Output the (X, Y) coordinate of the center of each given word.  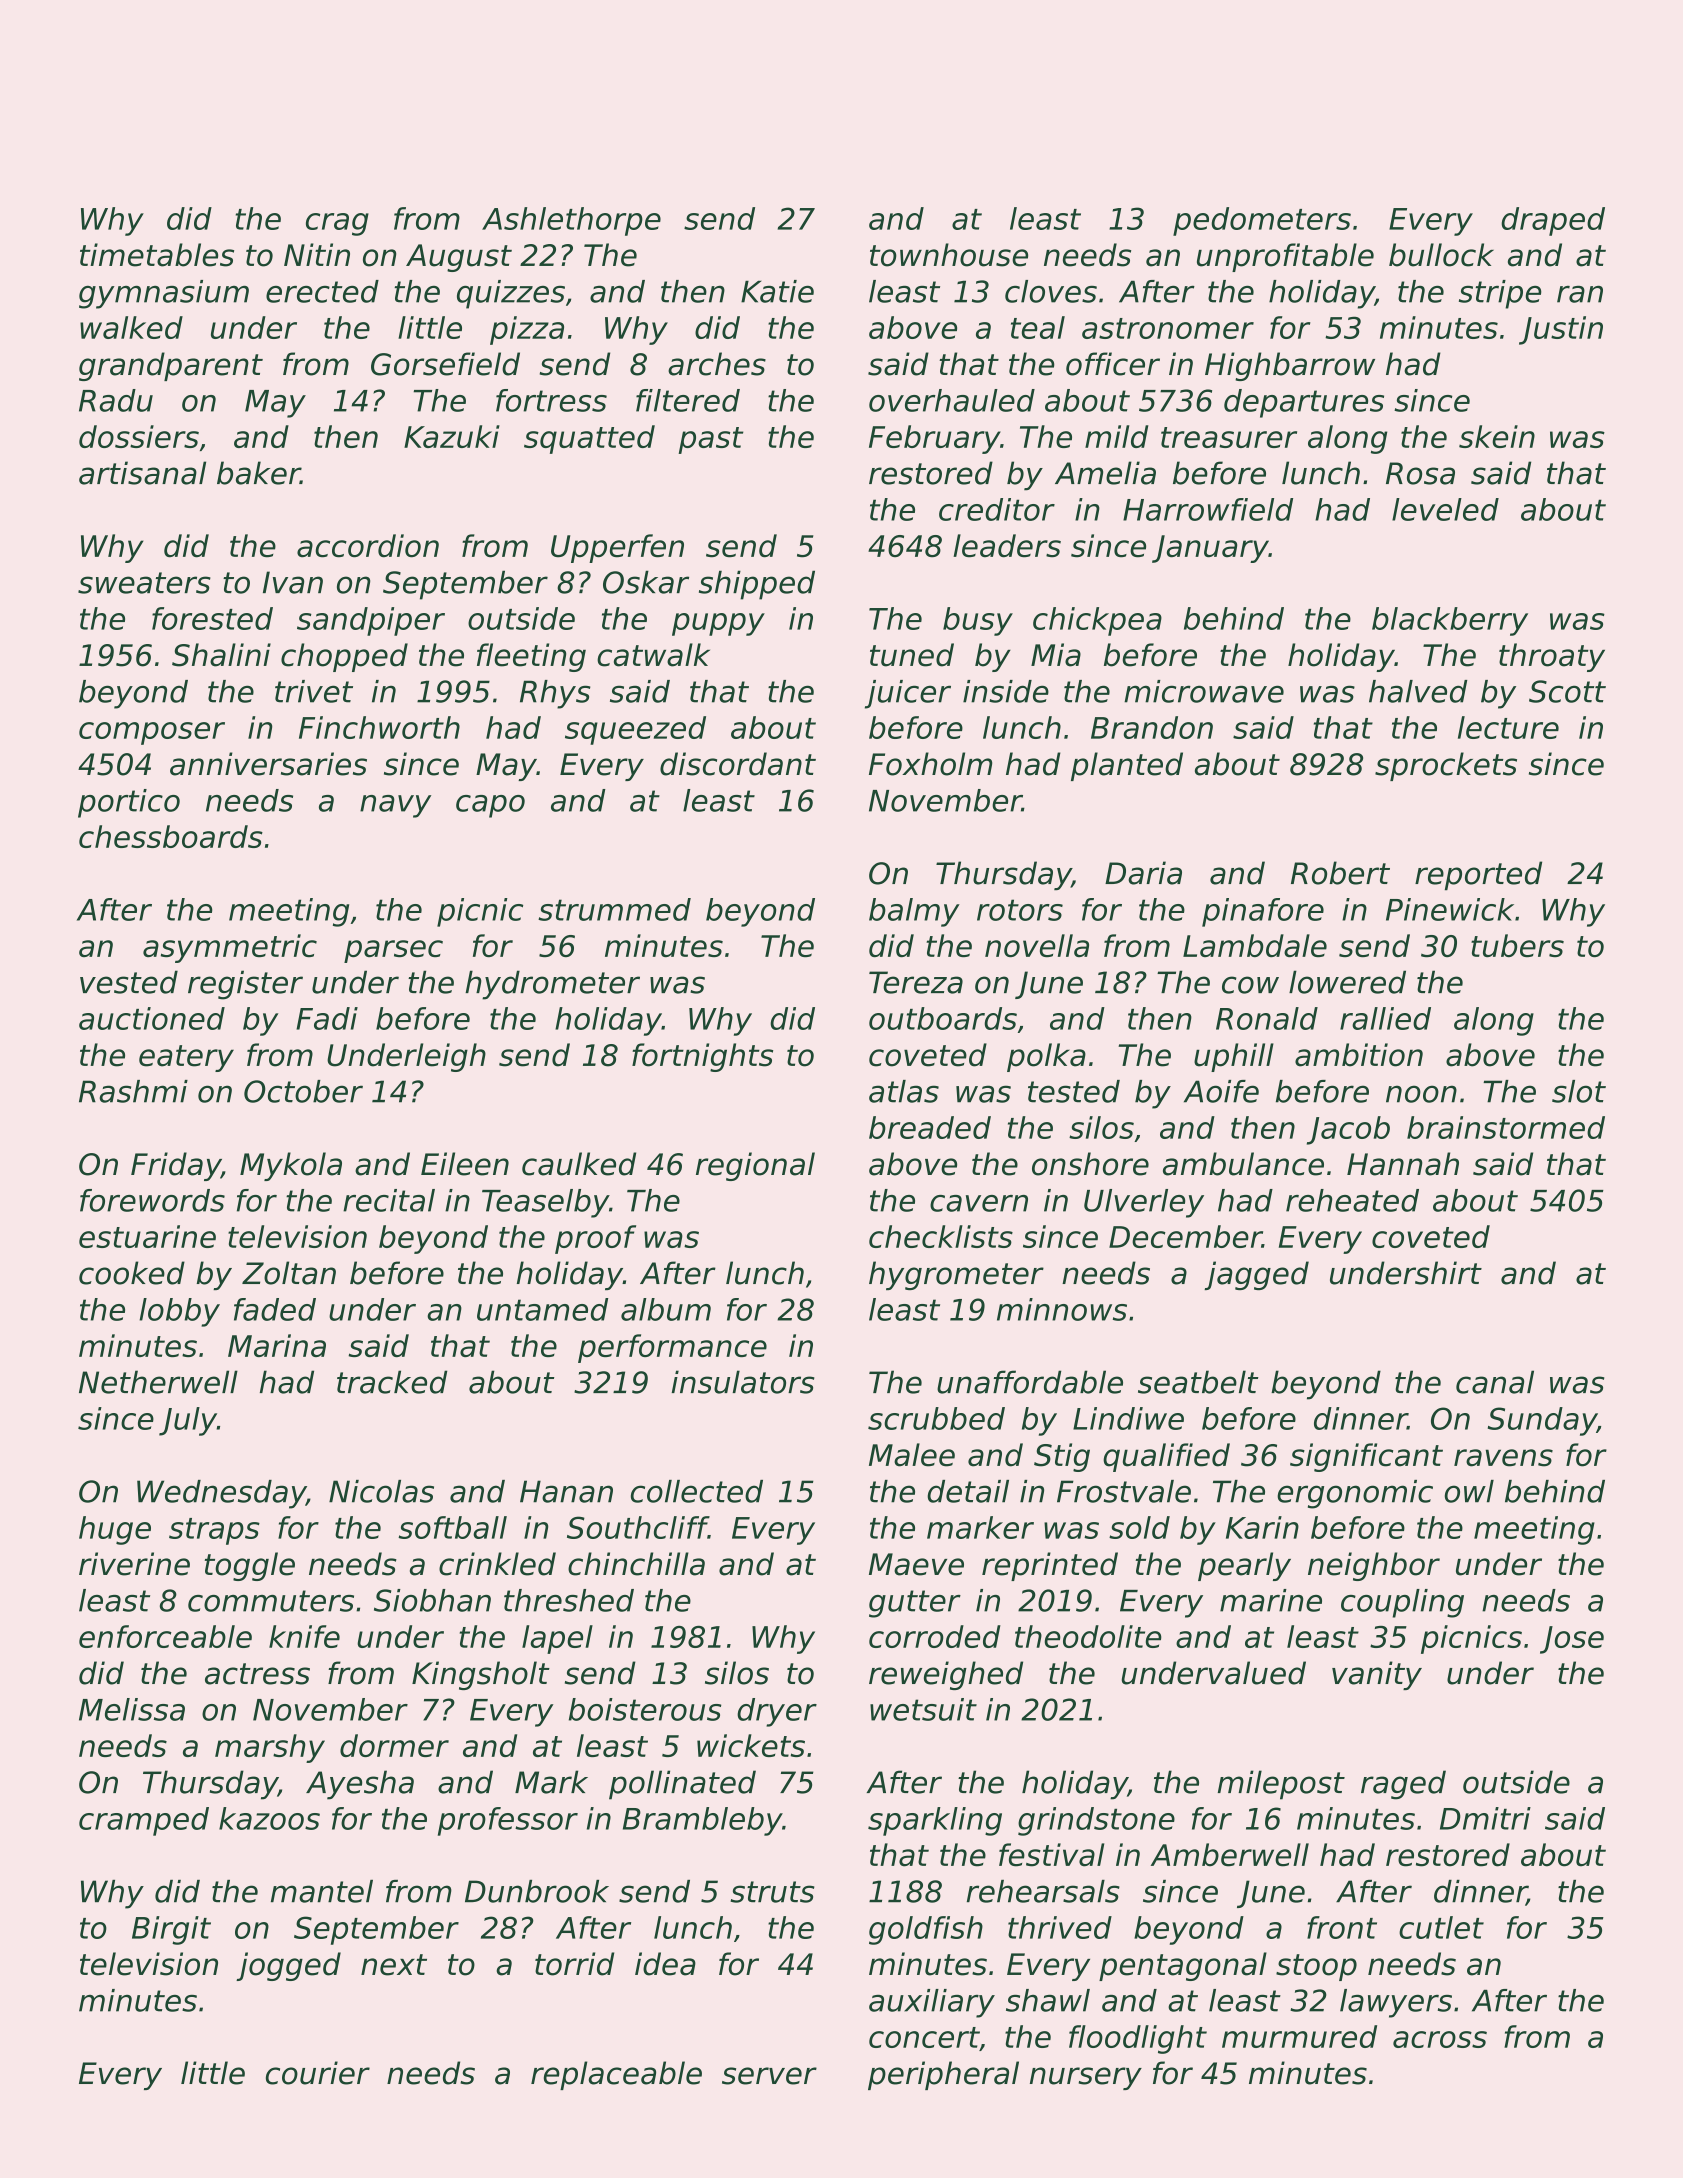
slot (1579, 1091)
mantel (322, 1891)
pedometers (1262, 221)
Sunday (1542, 1421)
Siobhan (432, 1600)
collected (697, 1491)
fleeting (531, 657)
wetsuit (923, 1709)
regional (755, 1166)
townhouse (949, 255)
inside (1006, 691)
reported (1478, 876)
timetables (157, 255)
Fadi (327, 1018)
